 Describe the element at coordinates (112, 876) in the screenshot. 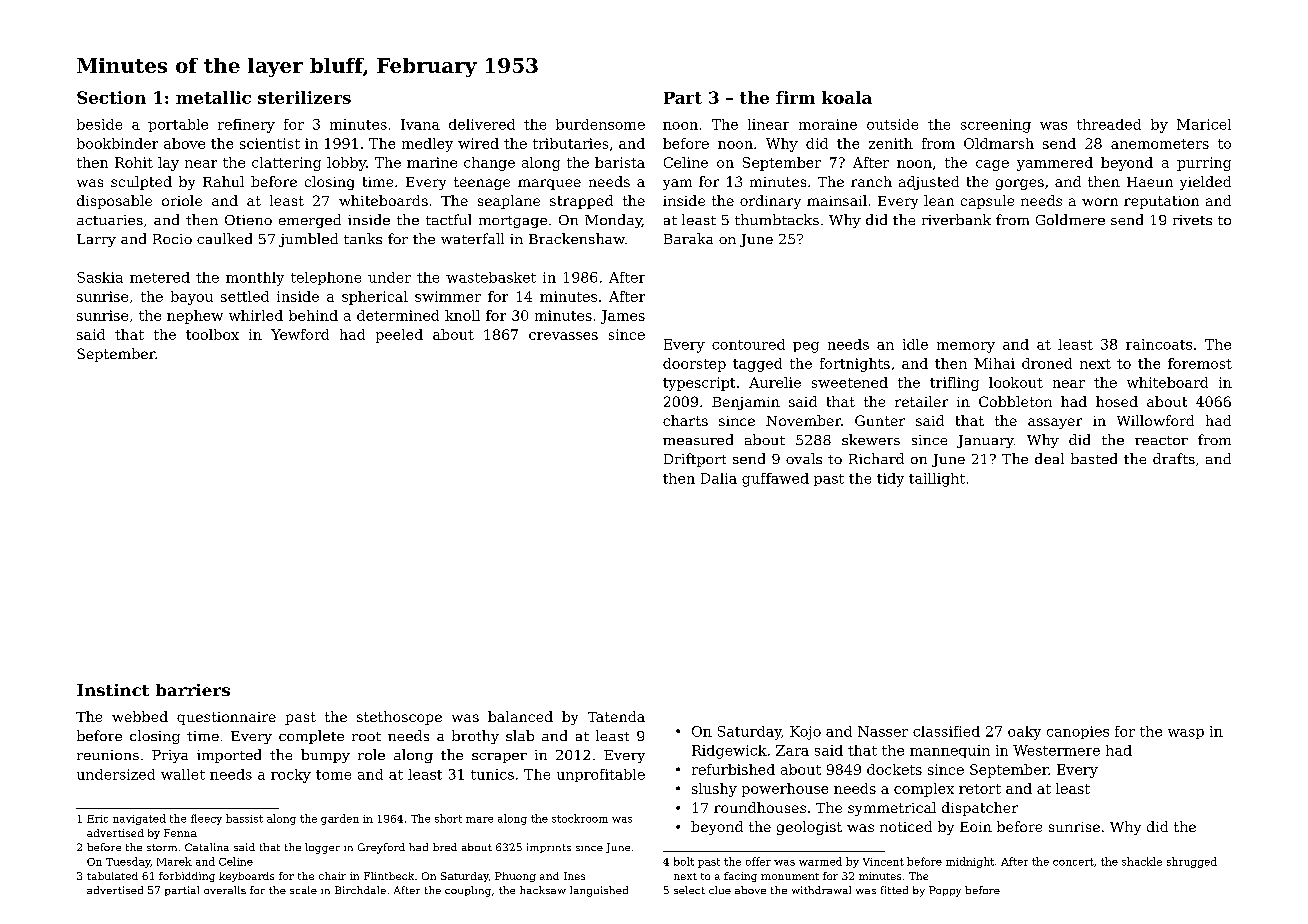

I see `tabulated` at that location.
